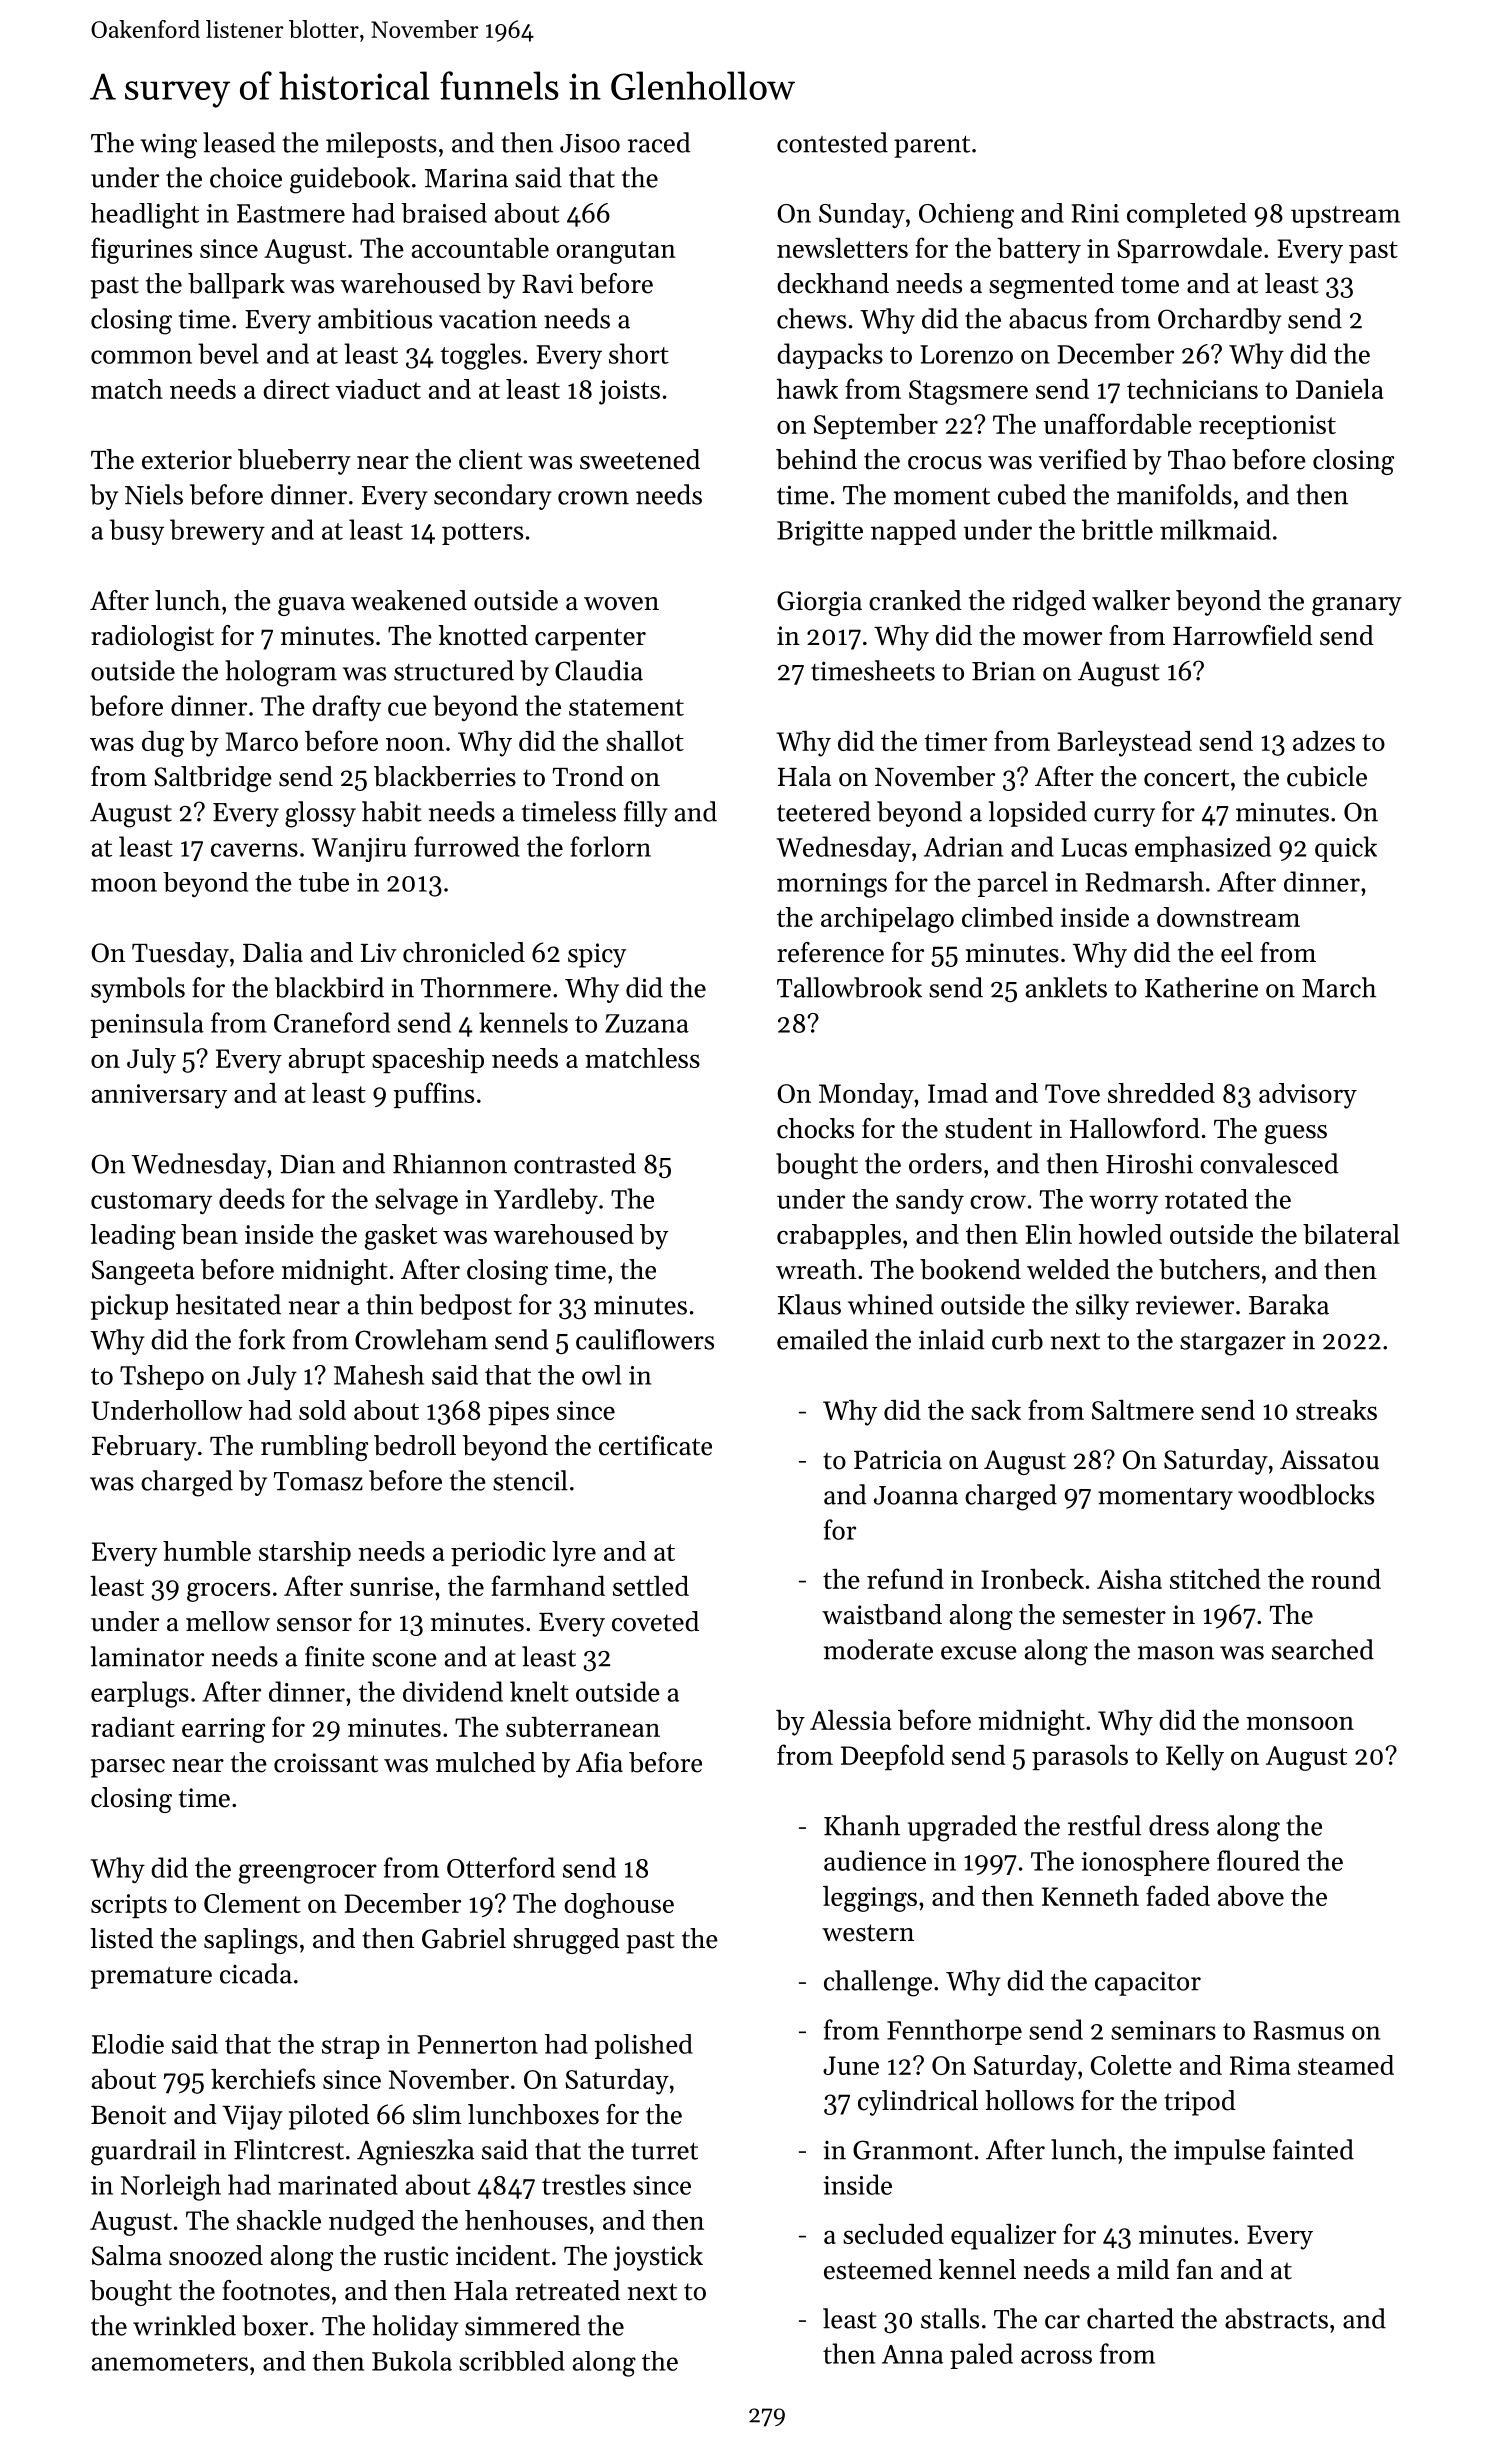 The width and height of the document is (1496, 2464). What do you see at coordinates (163, 744) in the document?
I see `dug` at bounding box center [163, 744].
